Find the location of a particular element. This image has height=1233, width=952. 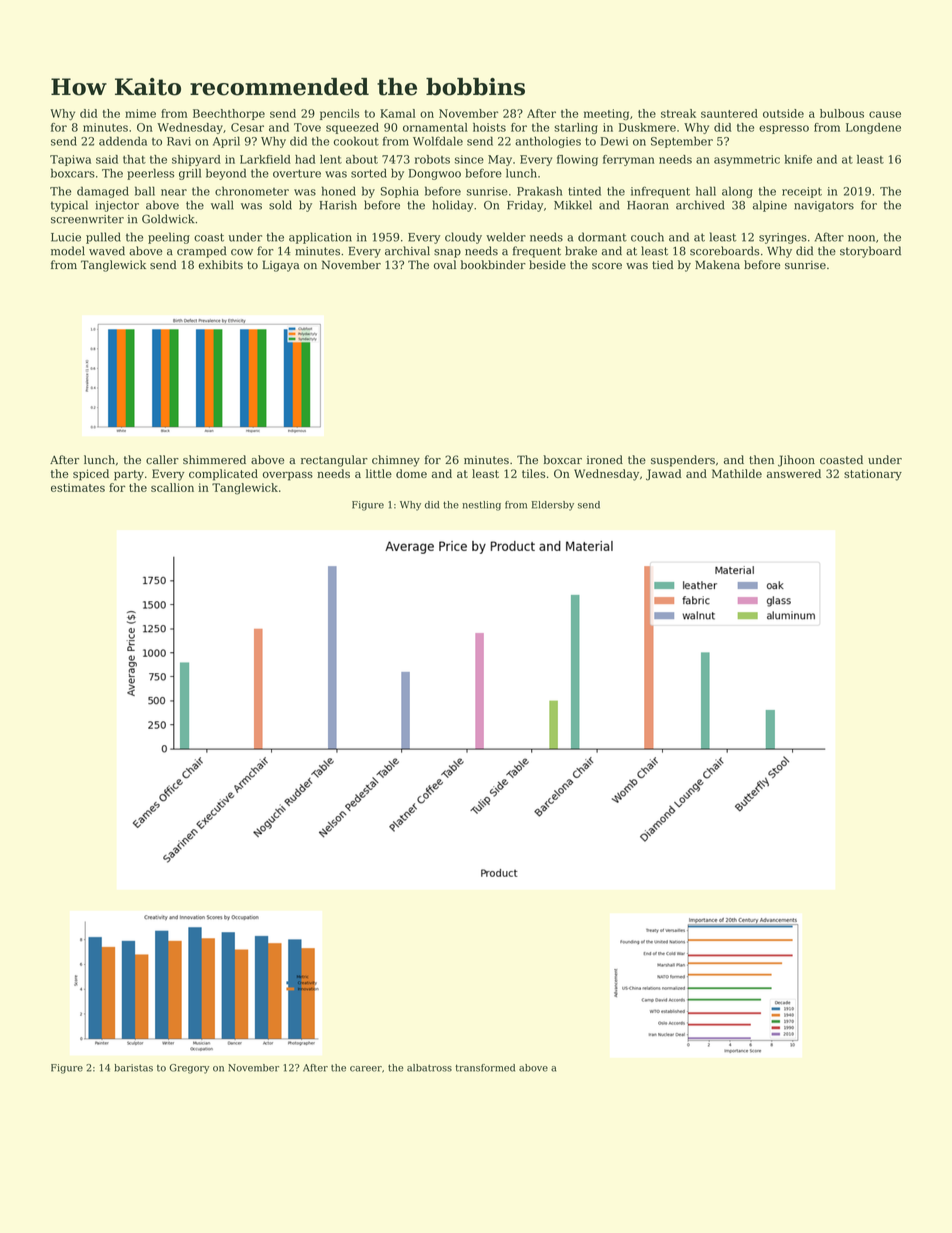

Gregory is located at coordinates (189, 1069).
